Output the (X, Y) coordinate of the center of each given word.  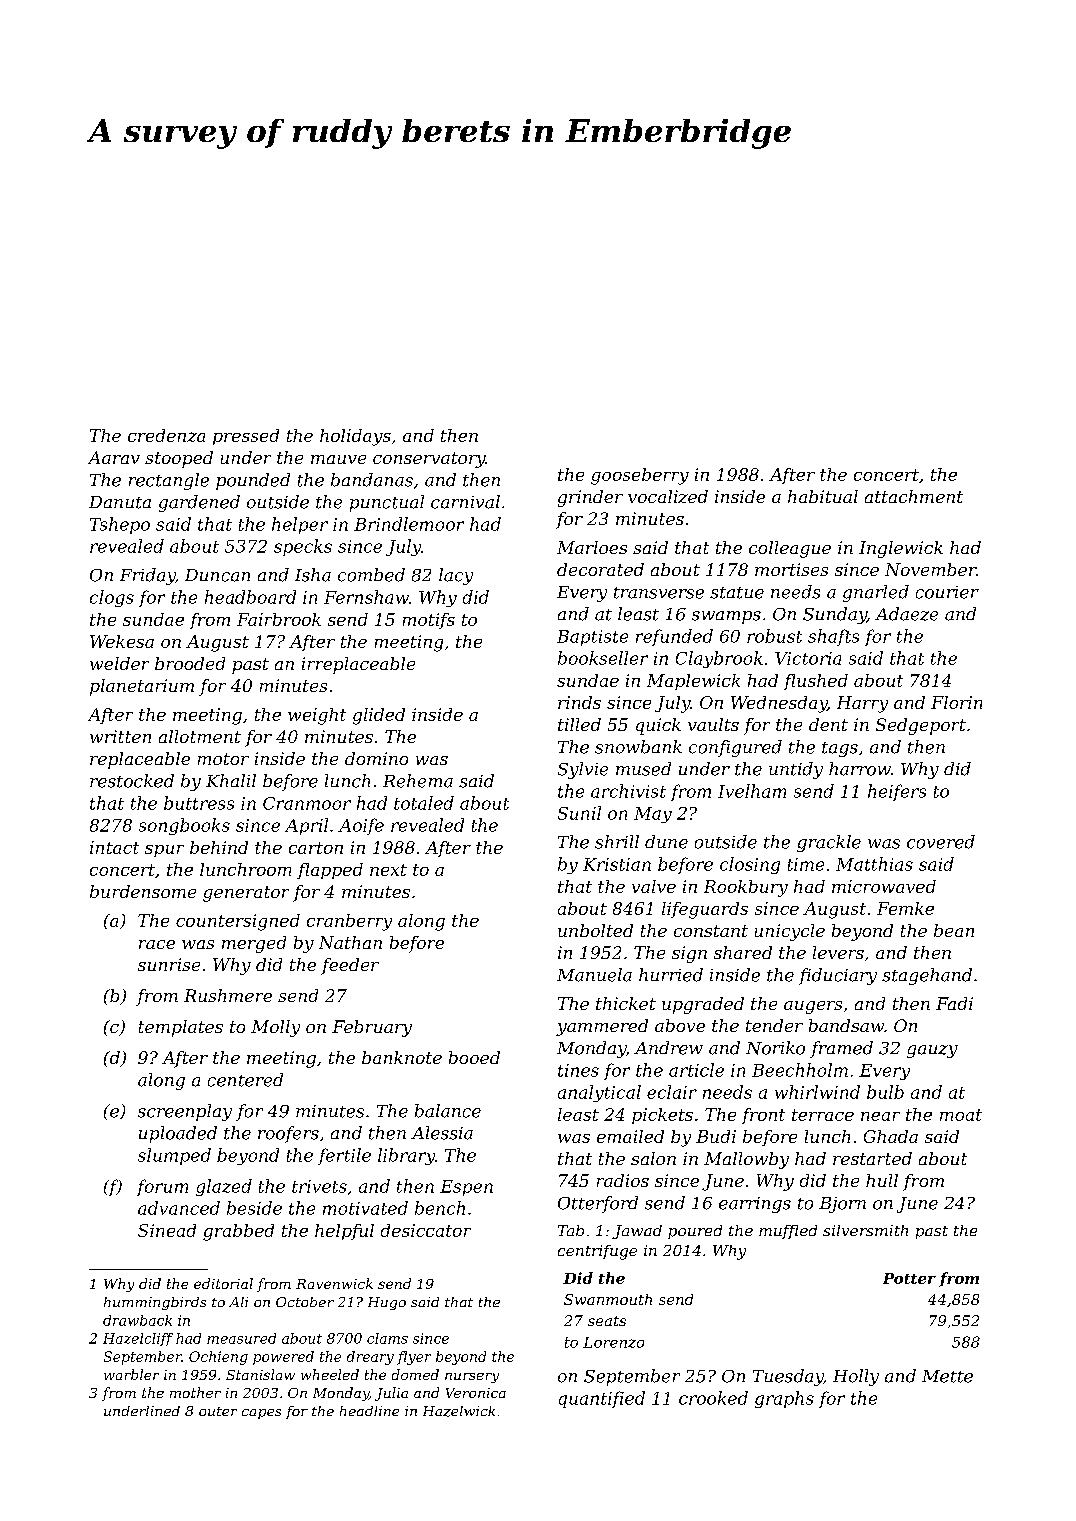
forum (162, 1187)
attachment (914, 496)
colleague (790, 549)
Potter (909, 1278)
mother (195, 1392)
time (806, 864)
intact (114, 847)
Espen (466, 1188)
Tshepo (120, 525)
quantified (602, 1399)
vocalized (668, 496)
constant (711, 931)
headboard (250, 597)
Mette (947, 1376)
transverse (659, 593)
